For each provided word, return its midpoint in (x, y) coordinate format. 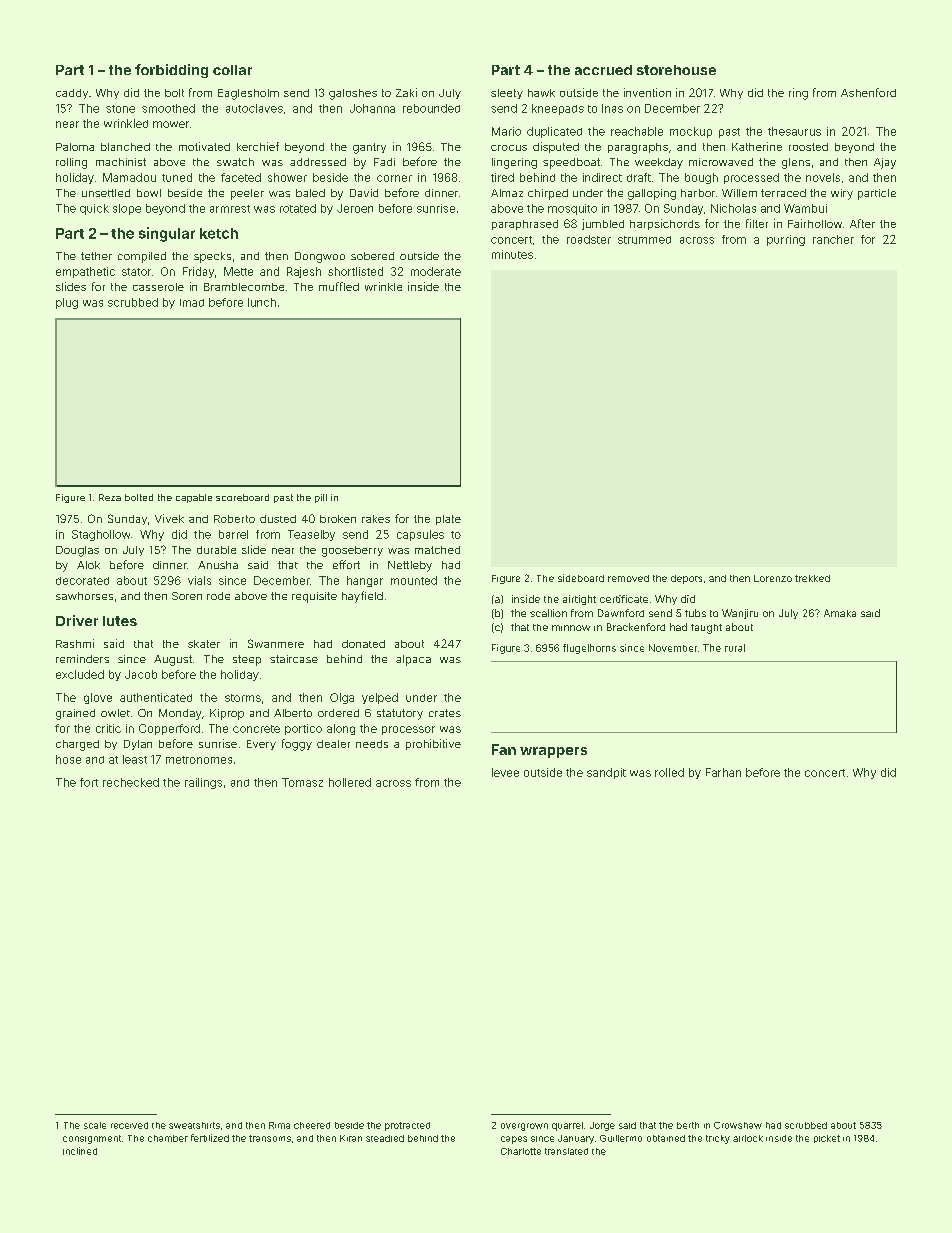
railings (203, 783)
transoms (270, 1138)
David (364, 193)
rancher (833, 239)
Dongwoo (320, 257)
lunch (262, 302)
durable (216, 550)
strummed (644, 240)
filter (757, 223)
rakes (376, 519)
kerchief (258, 146)
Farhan (723, 772)
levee (505, 772)
